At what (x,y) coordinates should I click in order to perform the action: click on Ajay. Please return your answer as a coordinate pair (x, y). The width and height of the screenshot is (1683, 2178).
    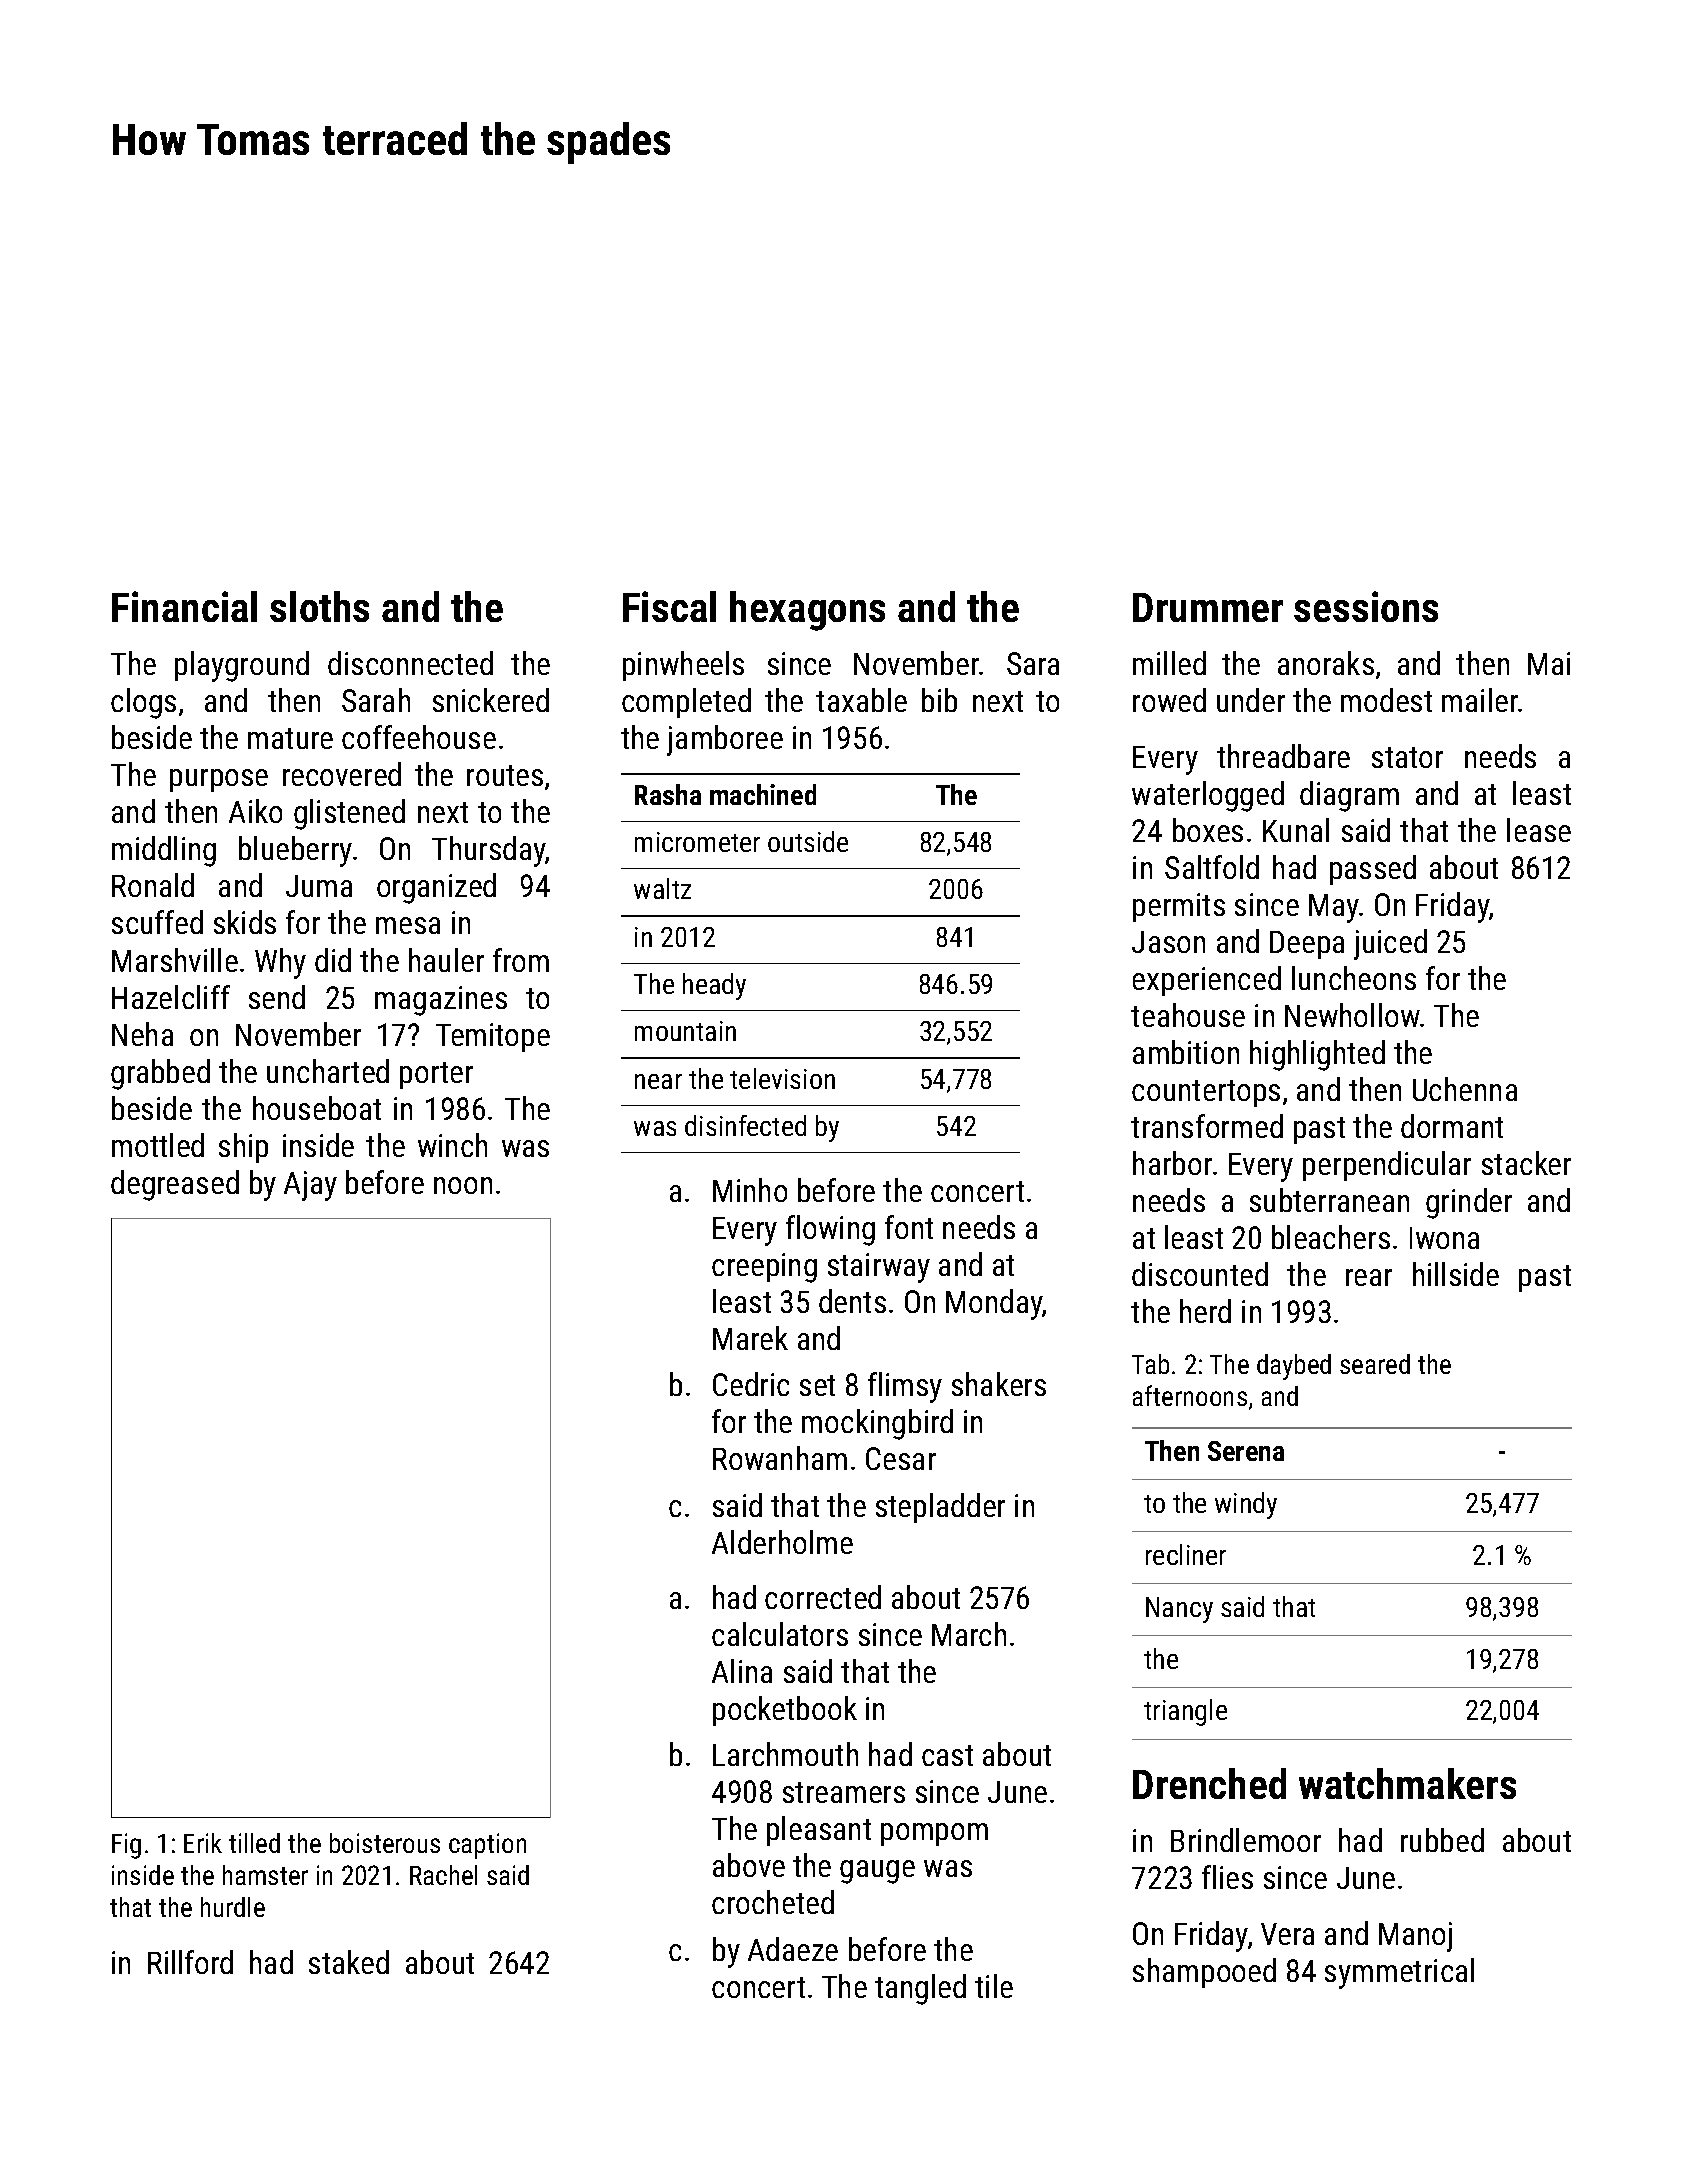
    Looking at the image, I should click on (310, 1186).
